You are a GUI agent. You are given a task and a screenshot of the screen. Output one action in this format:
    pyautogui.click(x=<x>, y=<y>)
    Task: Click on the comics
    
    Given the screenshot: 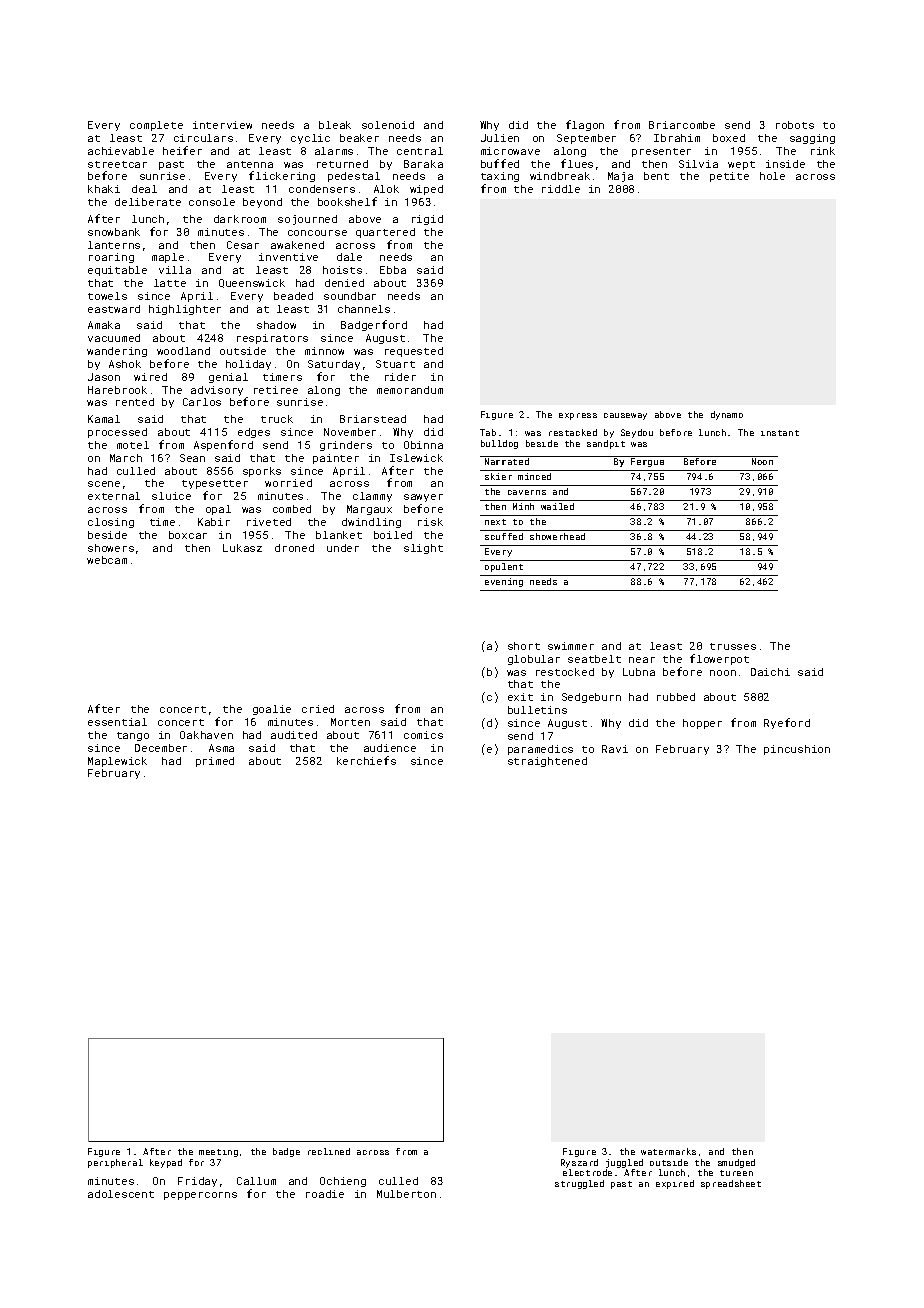 What is the action you would take?
    pyautogui.click(x=423, y=735)
